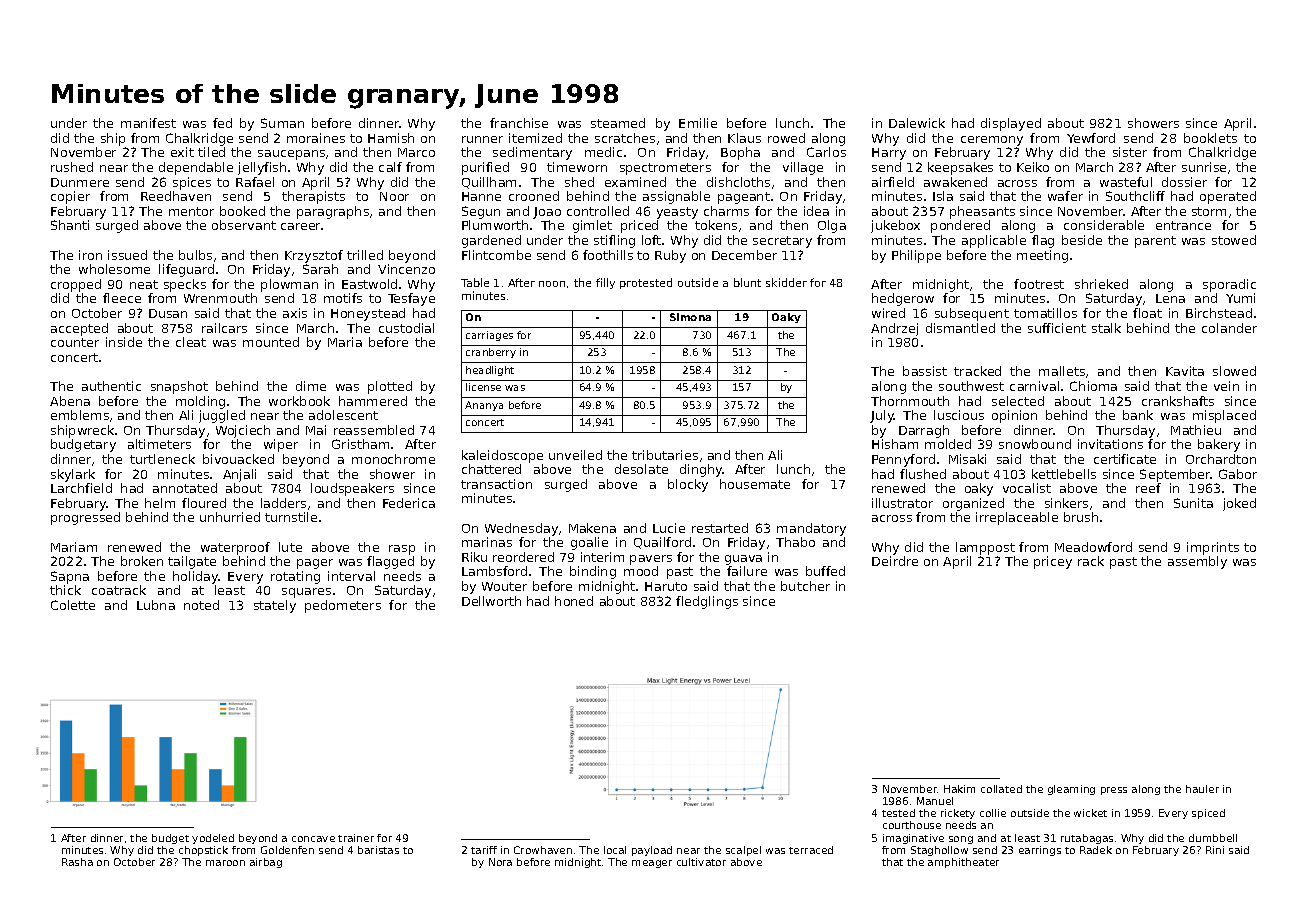 This screenshot has height=924, width=1308. I want to click on license, so click(483, 387).
